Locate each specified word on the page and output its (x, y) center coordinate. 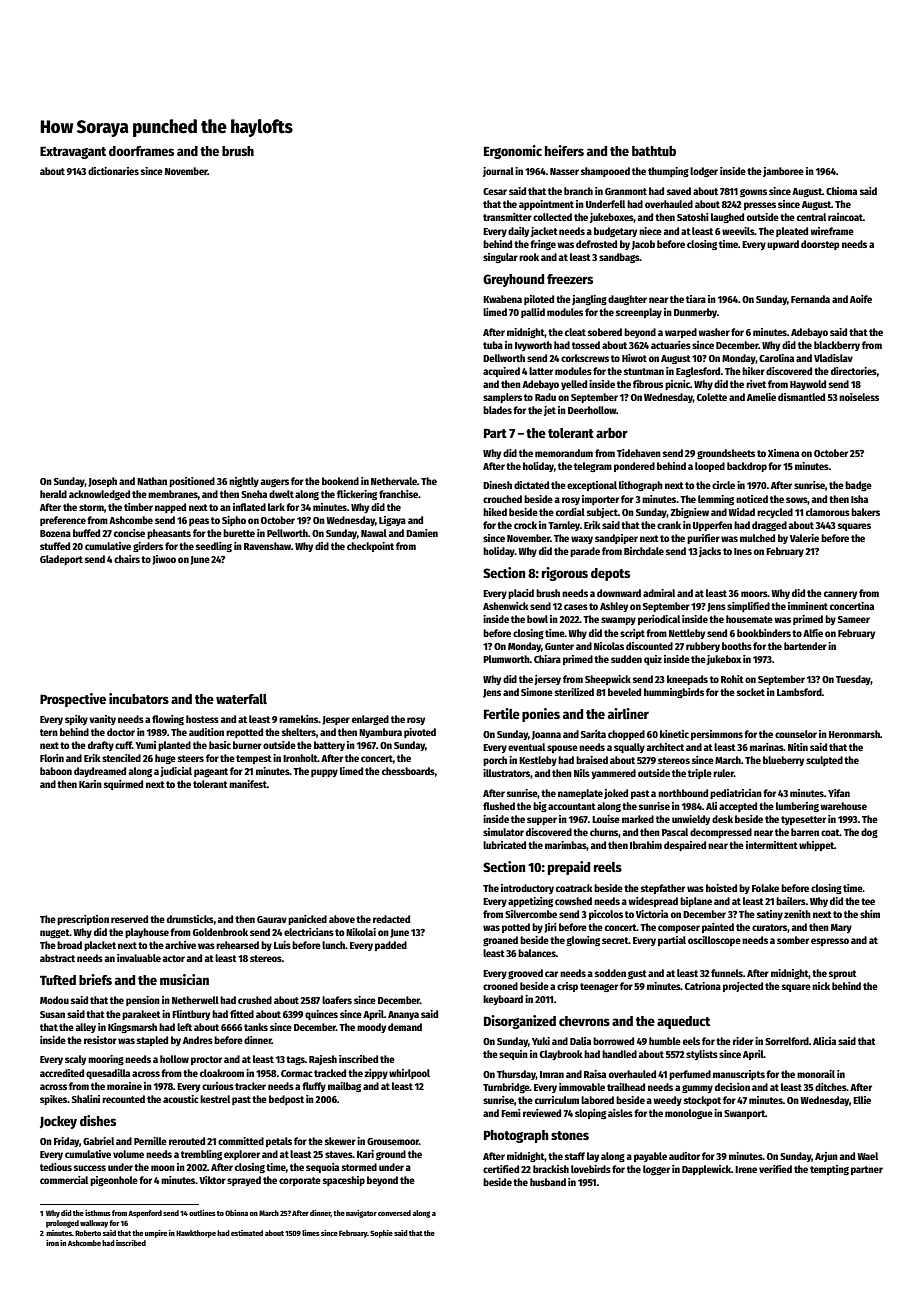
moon (163, 1168)
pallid (533, 313)
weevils (738, 231)
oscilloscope (714, 941)
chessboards (408, 771)
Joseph (102, 482)
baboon (56, 771)
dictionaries (113, 171)
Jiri (550, 928)
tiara (696, 299)
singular (500, 258)
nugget (55, 933)
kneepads (687, 680)
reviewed (542, 1113)
